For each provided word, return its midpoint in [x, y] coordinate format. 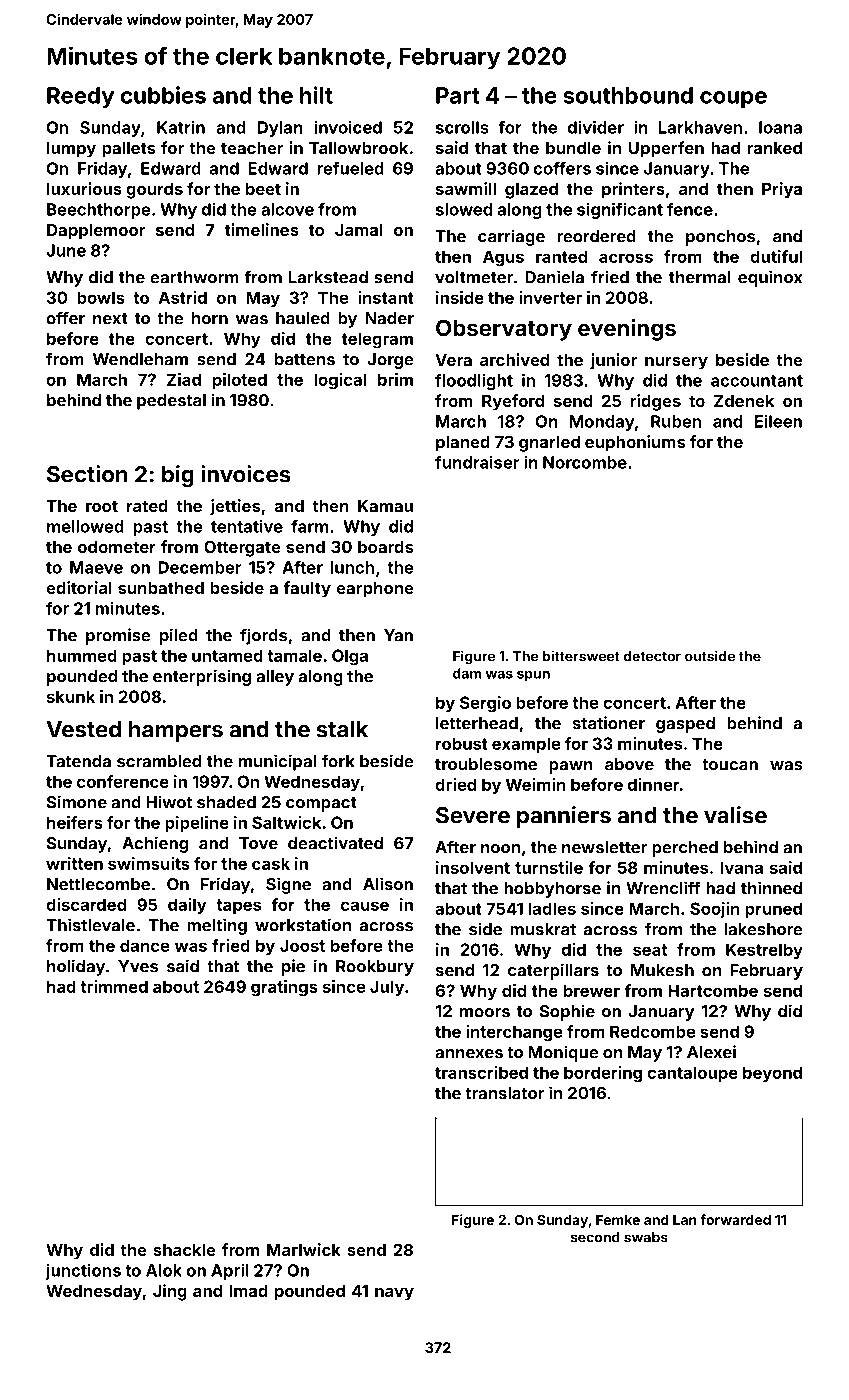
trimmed [114, 986]
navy [394, 1294]
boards [385, 547]
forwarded [735, 1219]
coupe [733, 99]
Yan [398, 635]
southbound [628, 95]
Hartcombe [713, 990]
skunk [71, 696]
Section [87, 474]
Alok [164, 1270]
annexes [469, 1054]
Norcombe [585, 462]
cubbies [163, 95]
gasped [685, 725]
